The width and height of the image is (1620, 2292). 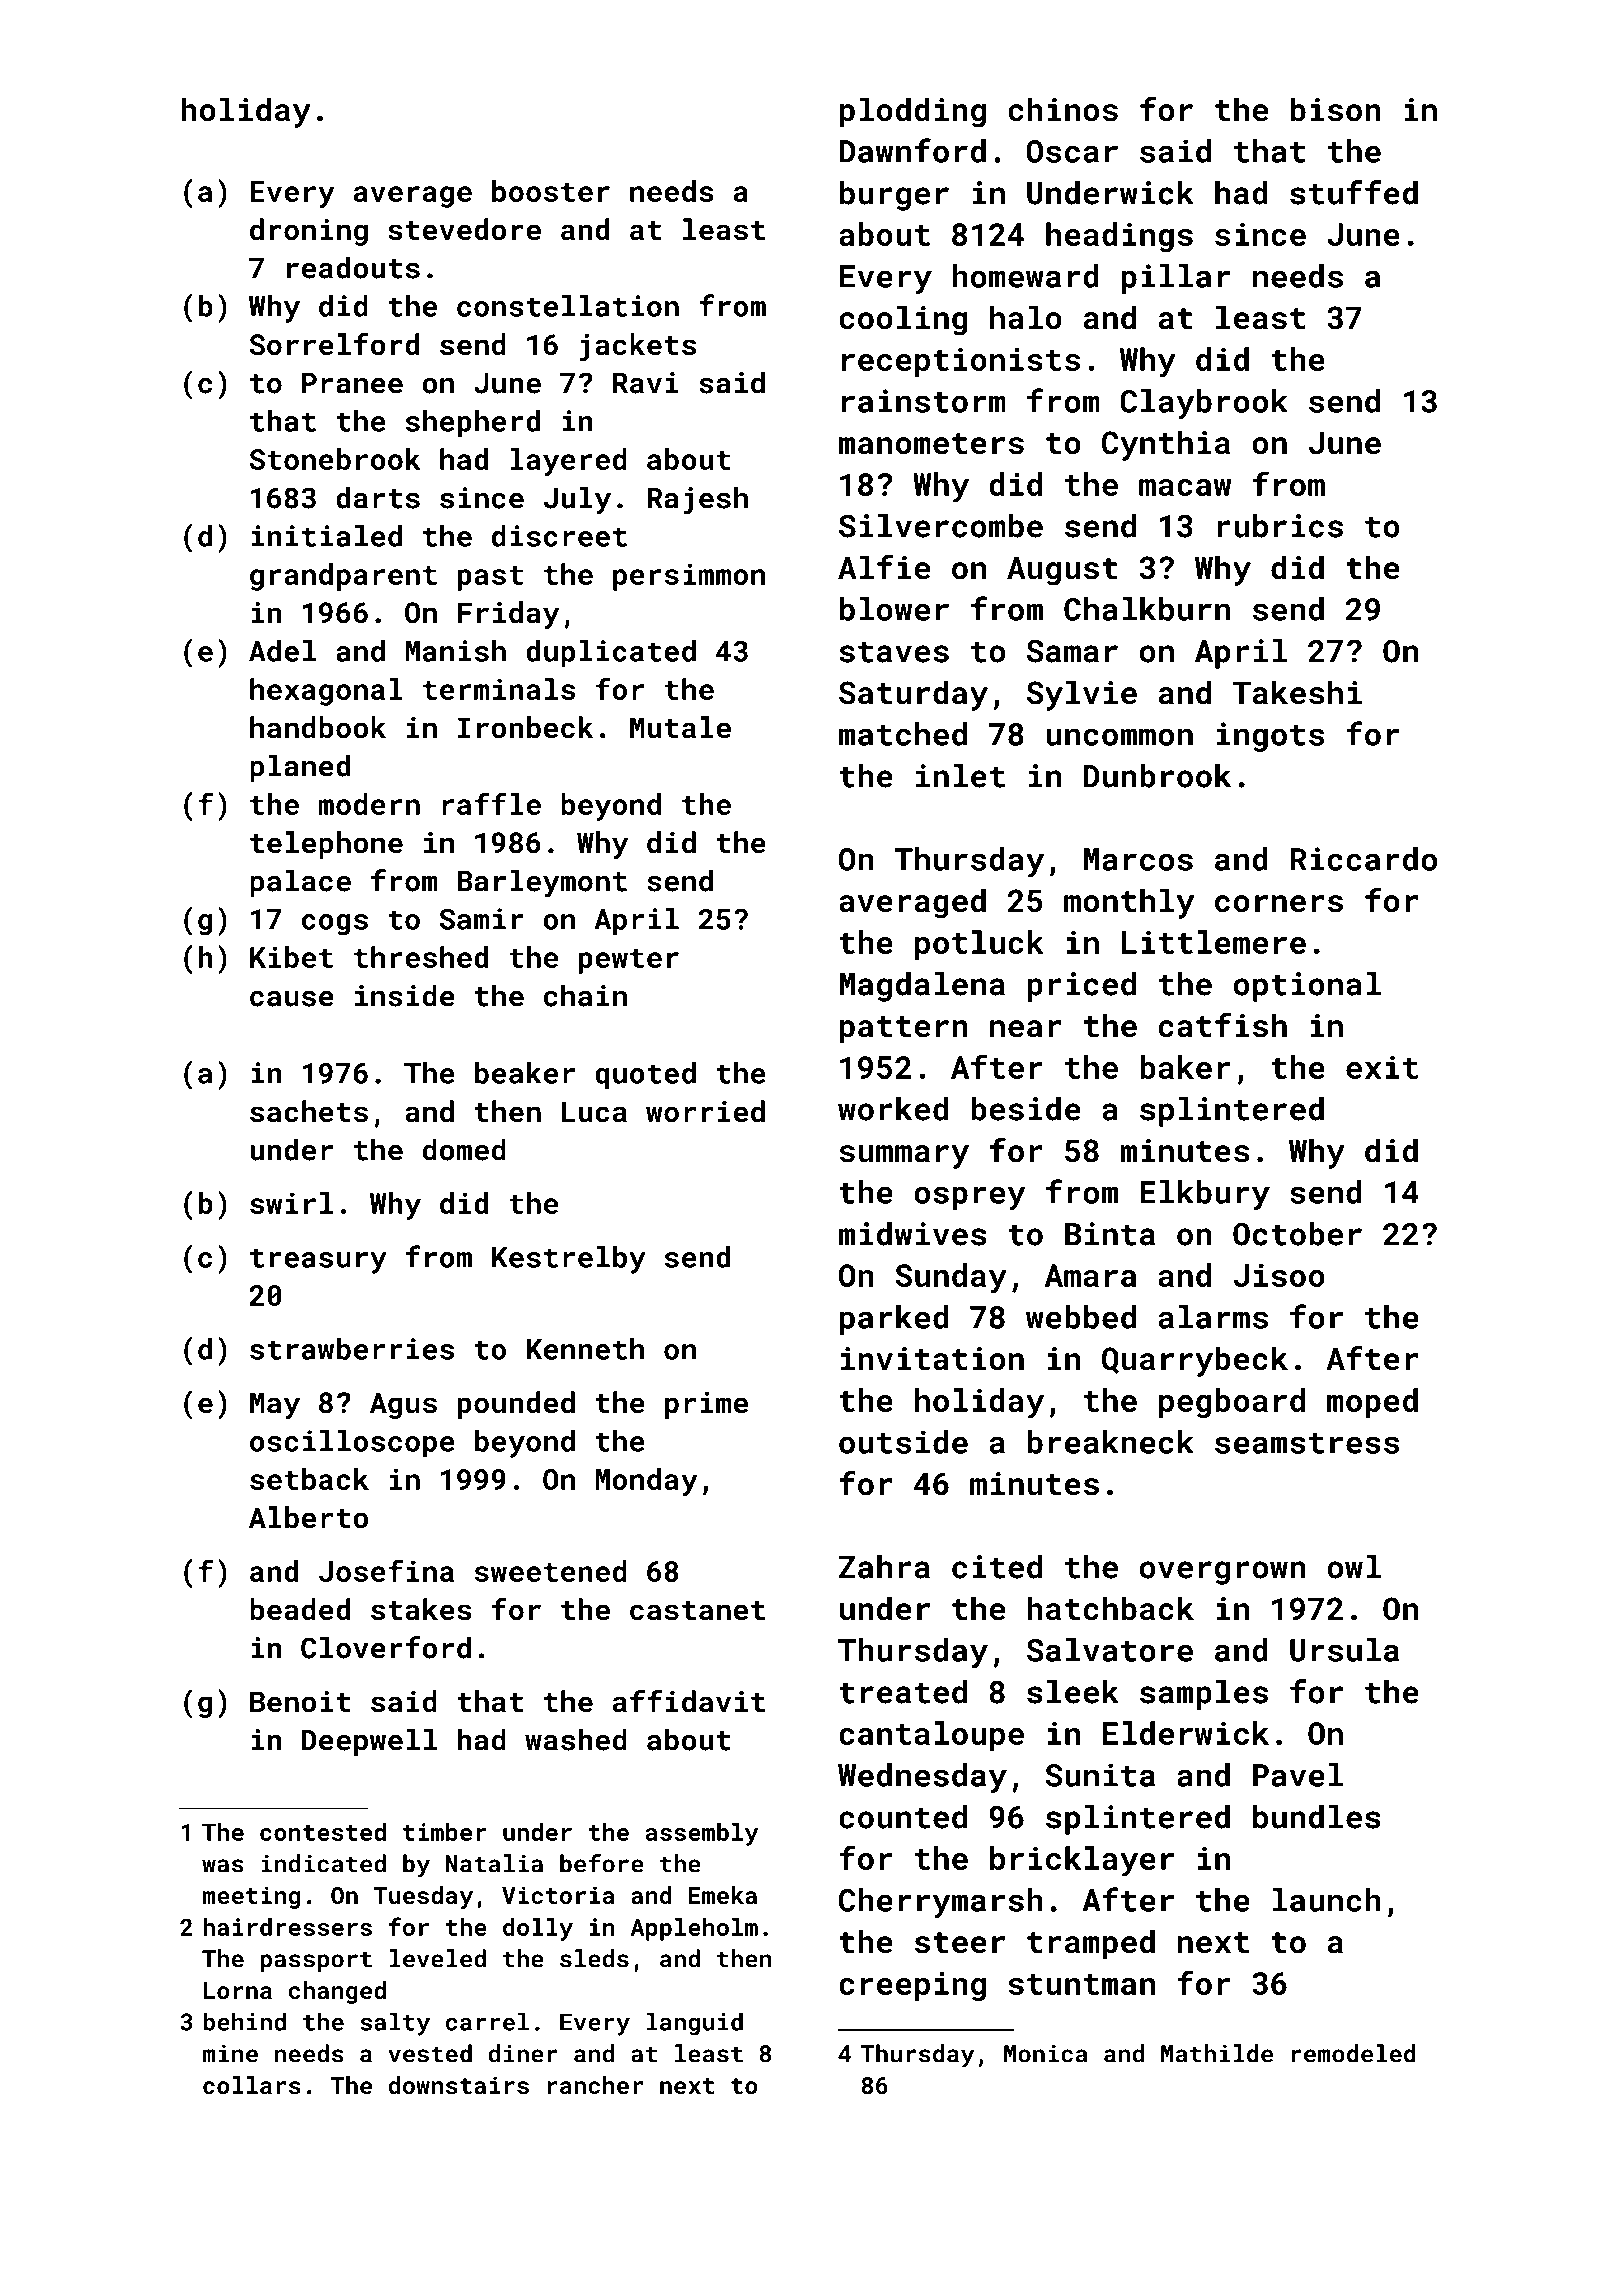 What do you see at coordinates (680, 727) in the image?
I see `Mutale` at bounding box center [680, 727].
